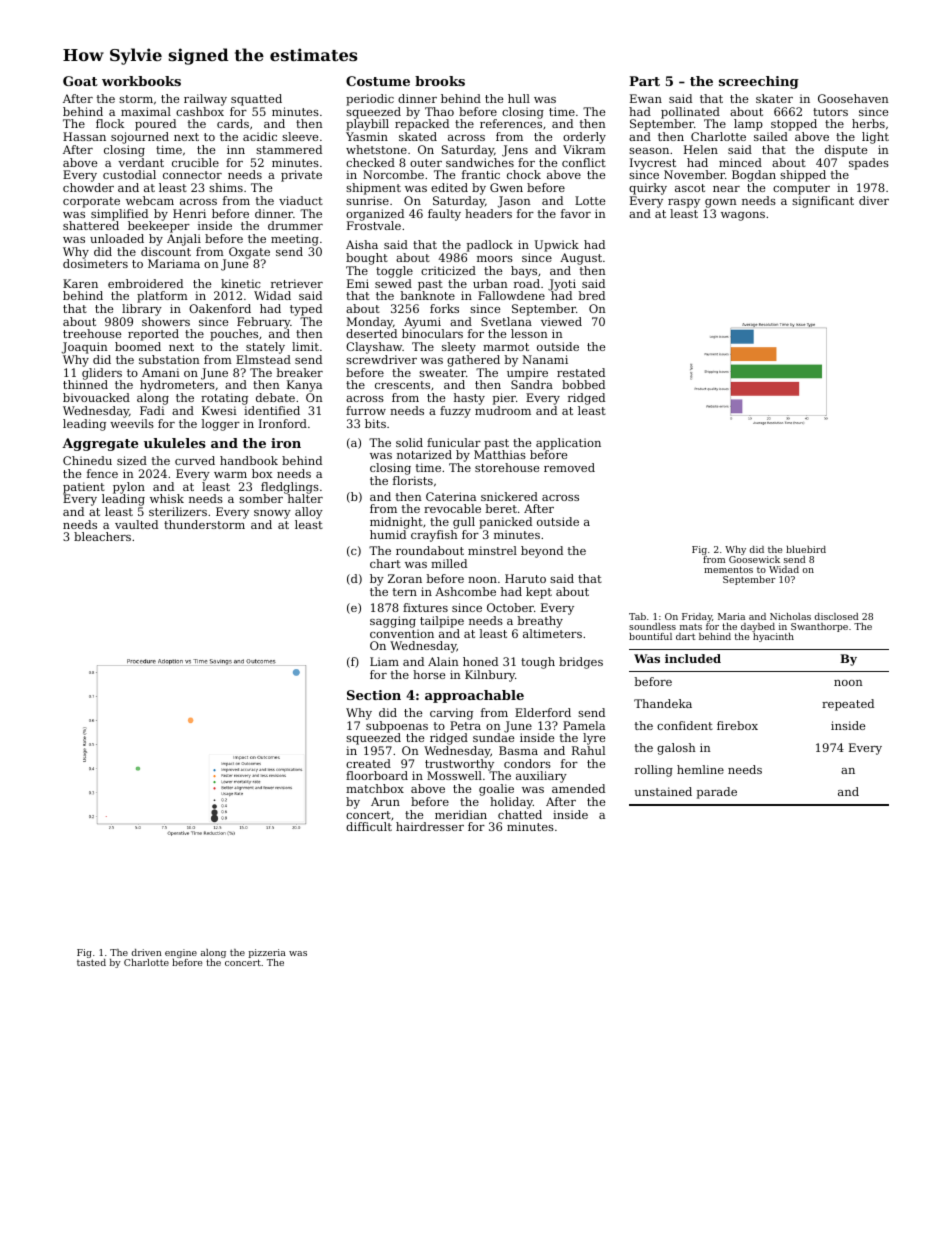 This screenshot has width=952, height=1233. I want to click on Pamela, so click(584, 725).
